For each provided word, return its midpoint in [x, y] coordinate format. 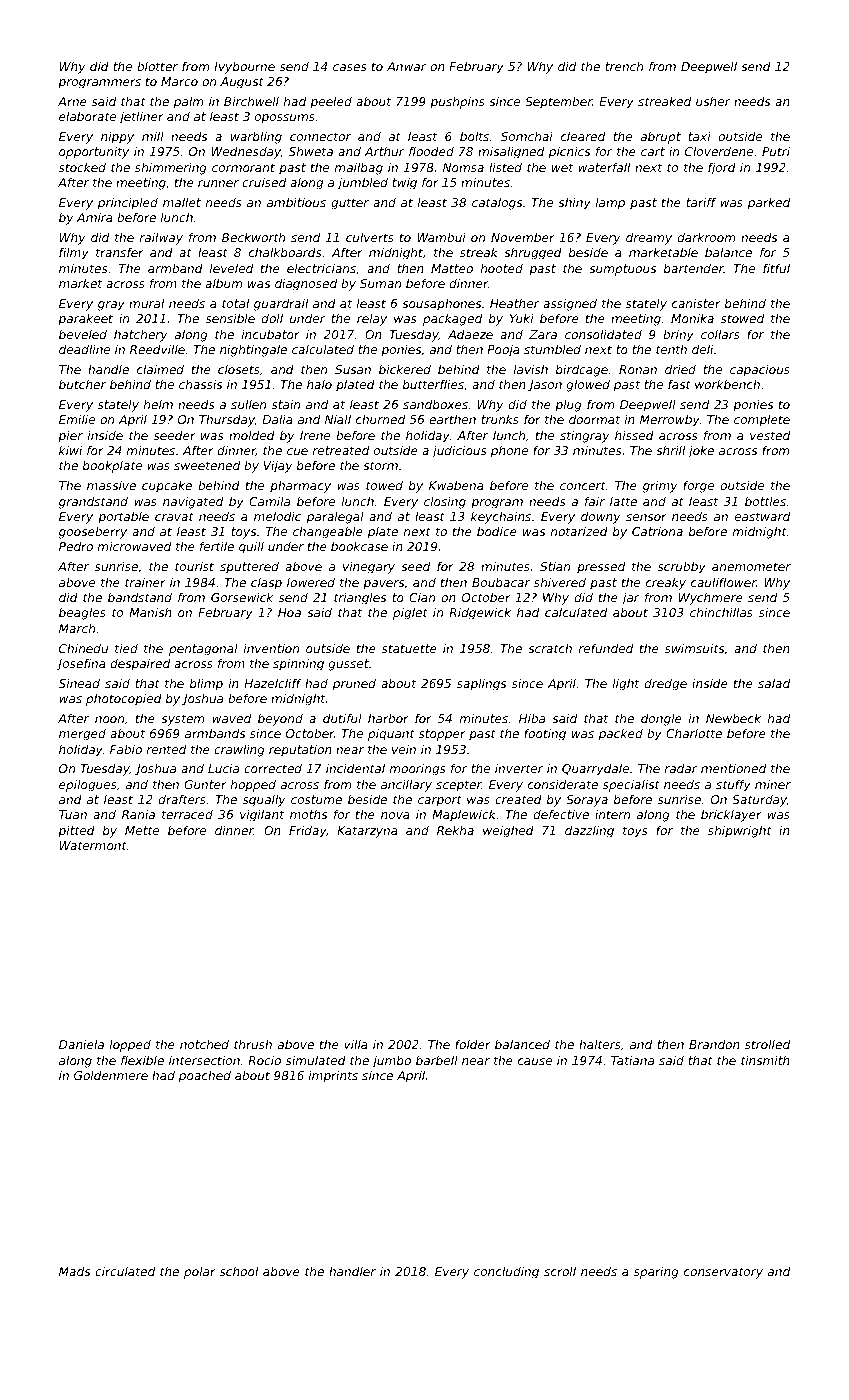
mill [153, 136]
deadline [84, 349]
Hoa [289, 612]
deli [702, 349]
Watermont [93, 845]
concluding [506, 1273]
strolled [767, 1044]
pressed [601, 568]
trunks [500, 419]
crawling [239, 751]
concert [583, 485]
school [239, 1271]
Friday [307, 832]
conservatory [723, 1273]
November [523, 237]
